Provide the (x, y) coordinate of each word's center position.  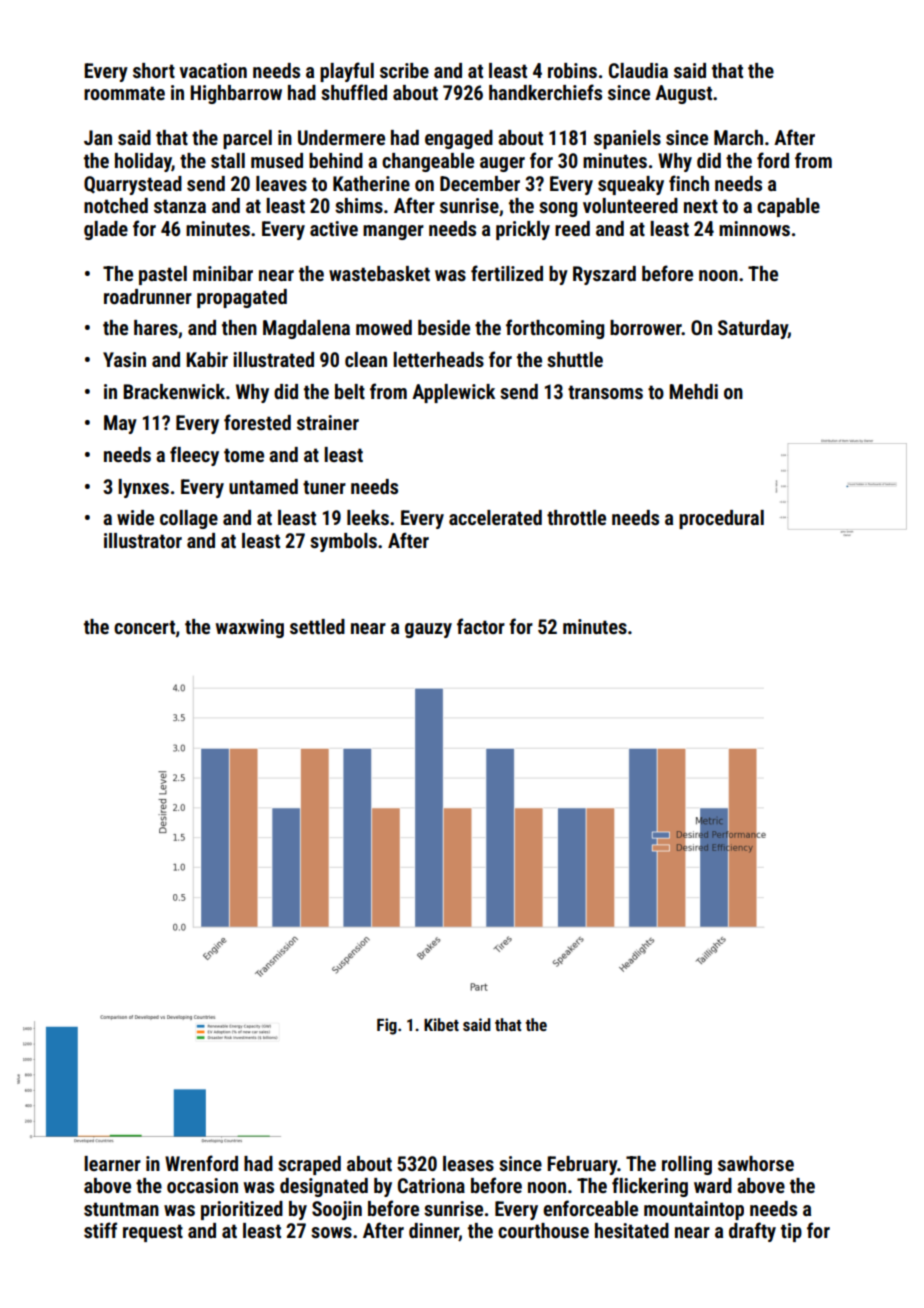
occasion (202, 1185)
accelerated (495, 517)
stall (228, 160)
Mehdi (693, 391)
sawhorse (756, 1163)
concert (144, 627)
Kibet (441, 1024)
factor (481, 626)
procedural (721, 519)
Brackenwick (174, 391)
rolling (687, 1165)
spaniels (627, 139)
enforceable (590, 1208)
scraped (309, 1165)
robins (572, 70)
